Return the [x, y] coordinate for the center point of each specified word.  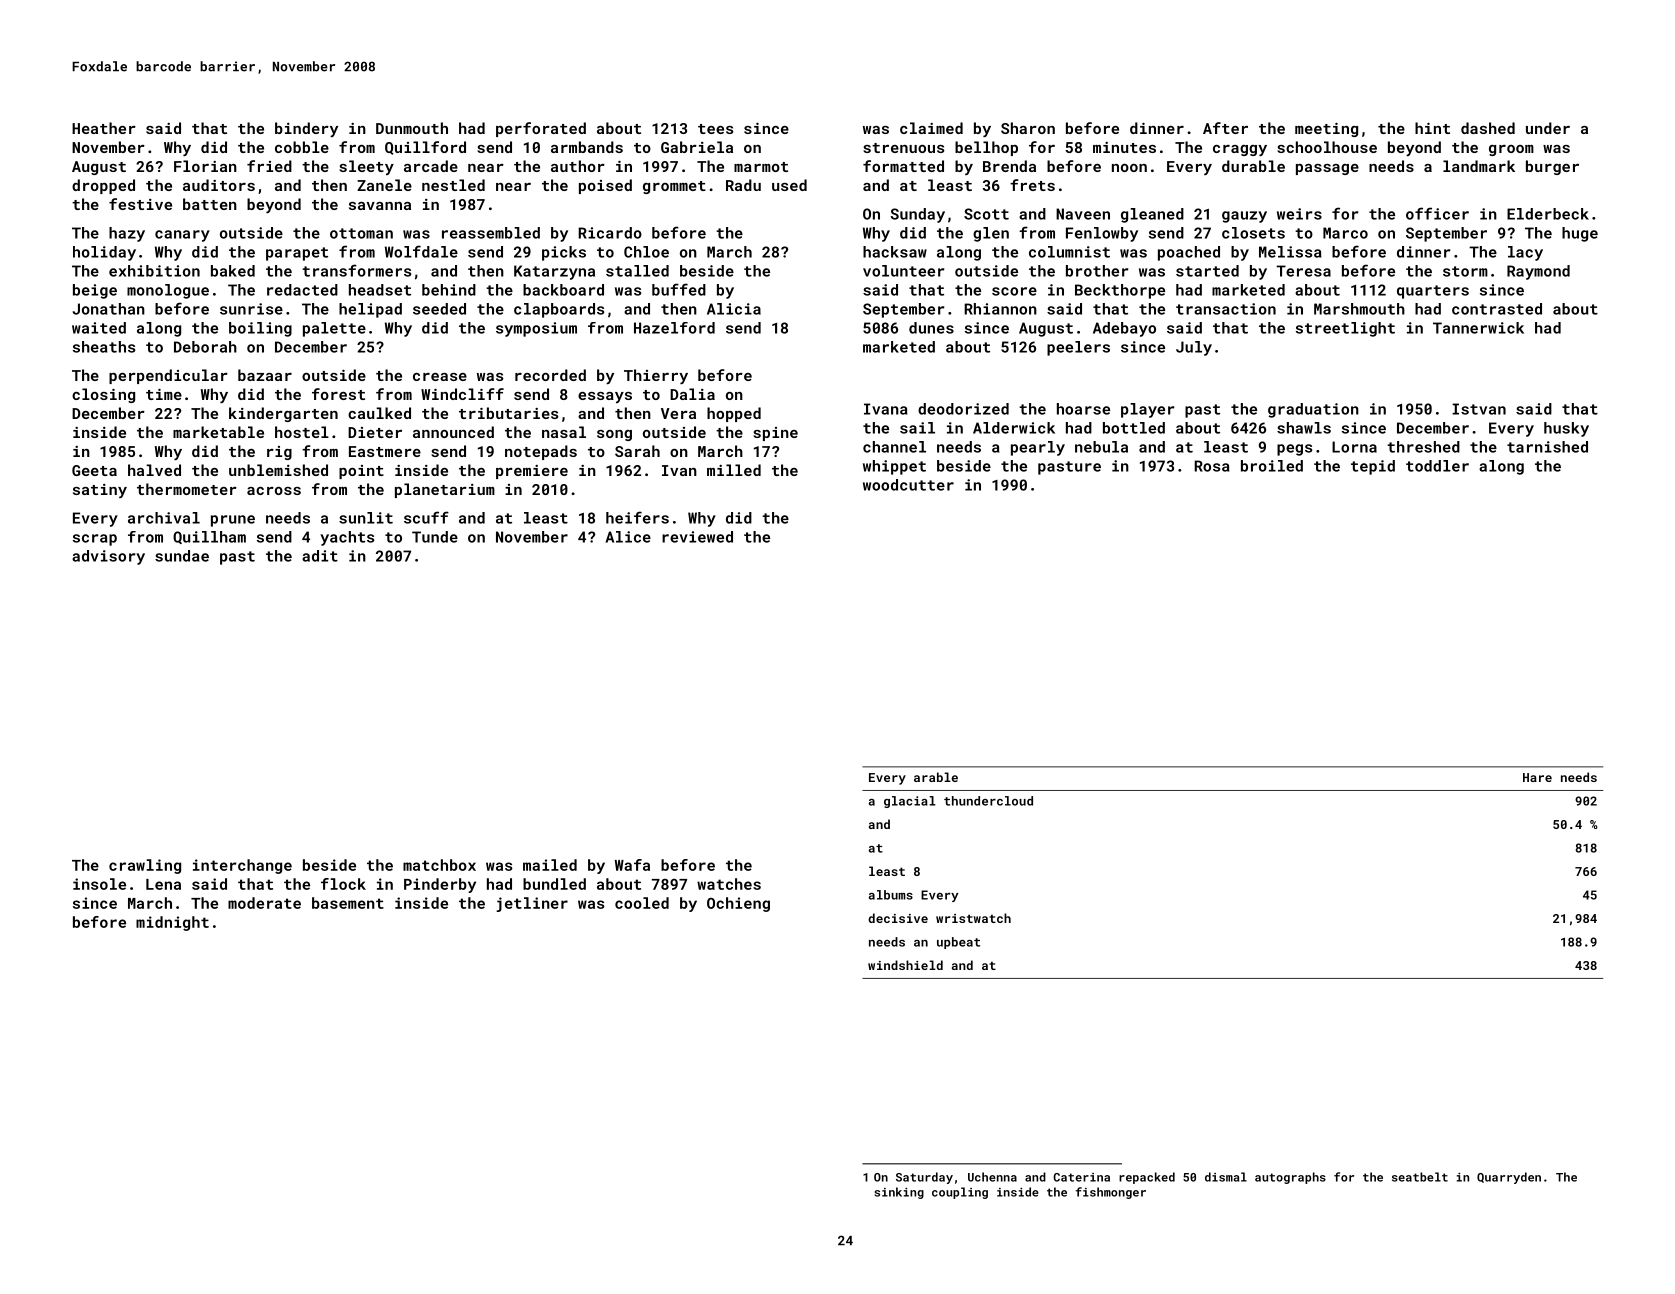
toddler [1437, 466]
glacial [910, 802]
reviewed [697, 537]
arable [936, 777]
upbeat [958, 943]
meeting [1326, 130]
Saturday [924, 1178]
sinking [899, 1193]
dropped [103, 186]
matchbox [439, 865]
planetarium [445, 490]
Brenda [1009, 166]
